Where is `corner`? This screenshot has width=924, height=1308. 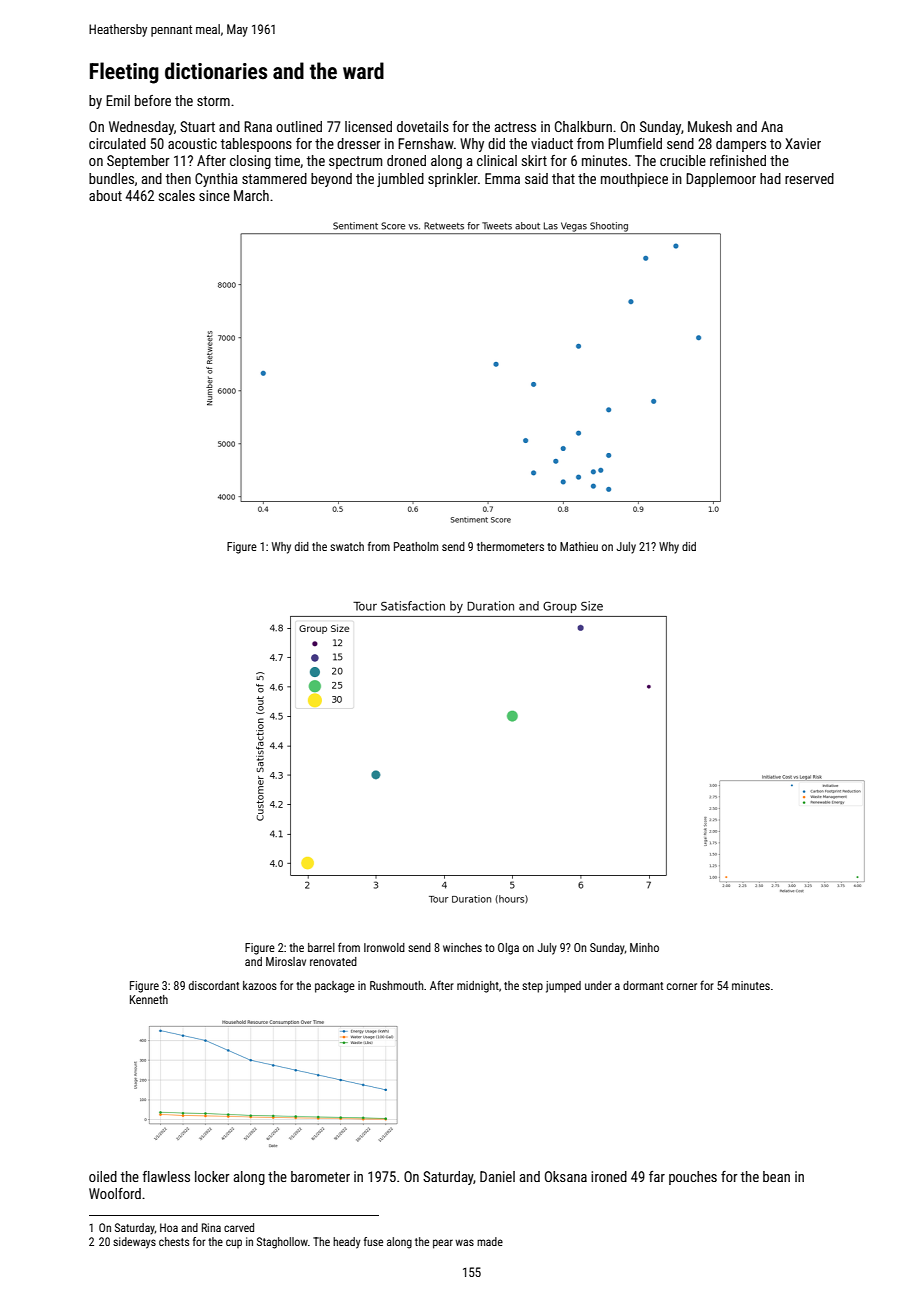 corner is located at coordinates (682, 986).
